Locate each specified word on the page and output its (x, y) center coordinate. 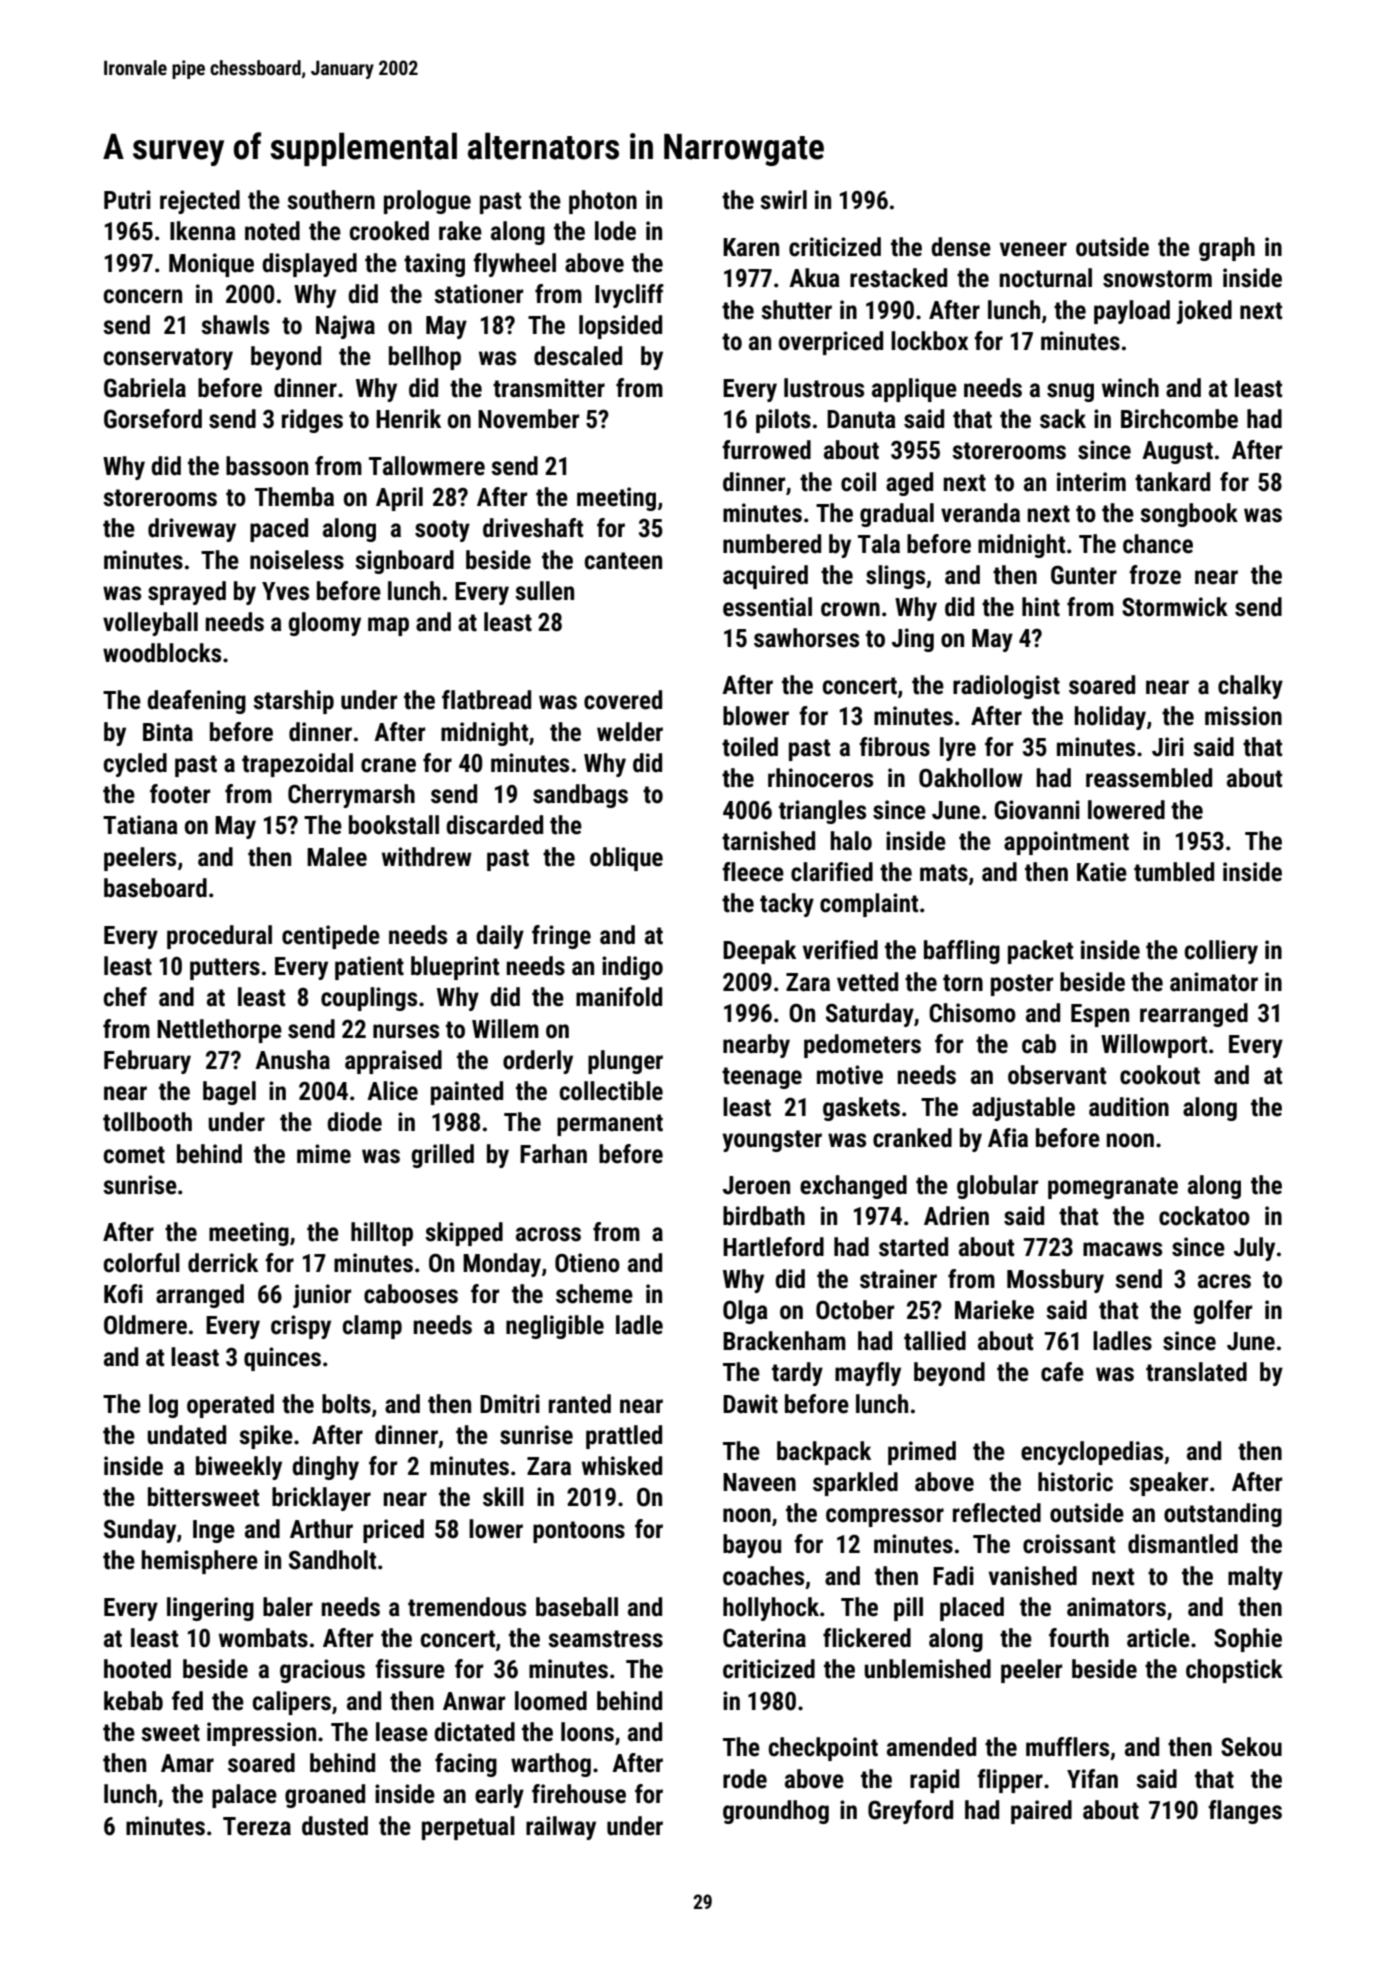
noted (272, 231)
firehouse (579, 1794)
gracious (322, 1671)
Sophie (1248, 1640)
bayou (752, 1546)
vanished (1033, 1576)
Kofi (123, 1294)
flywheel (514, 265)
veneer (1033, 249)
